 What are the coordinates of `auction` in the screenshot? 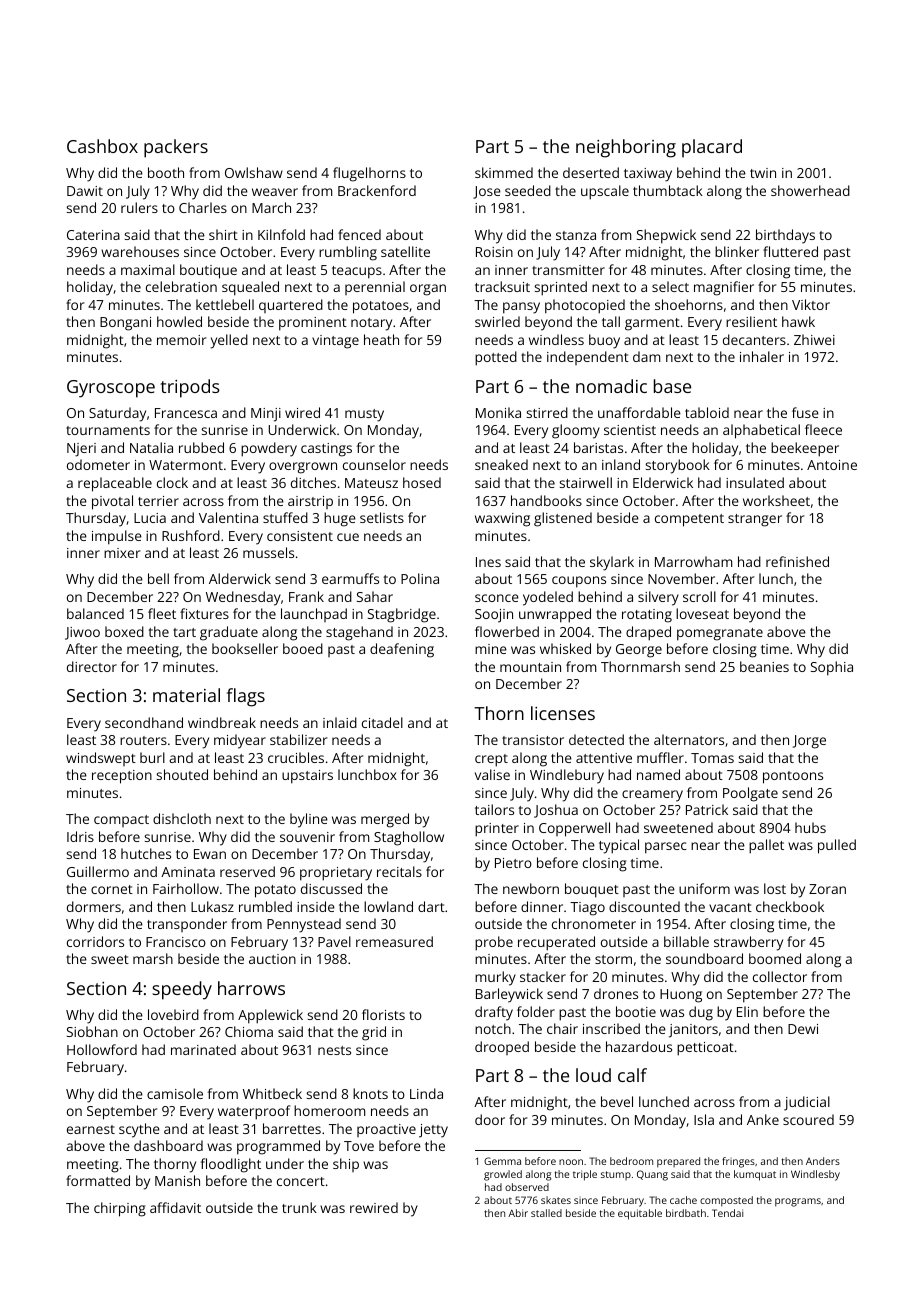 It's located at (272, 959).
